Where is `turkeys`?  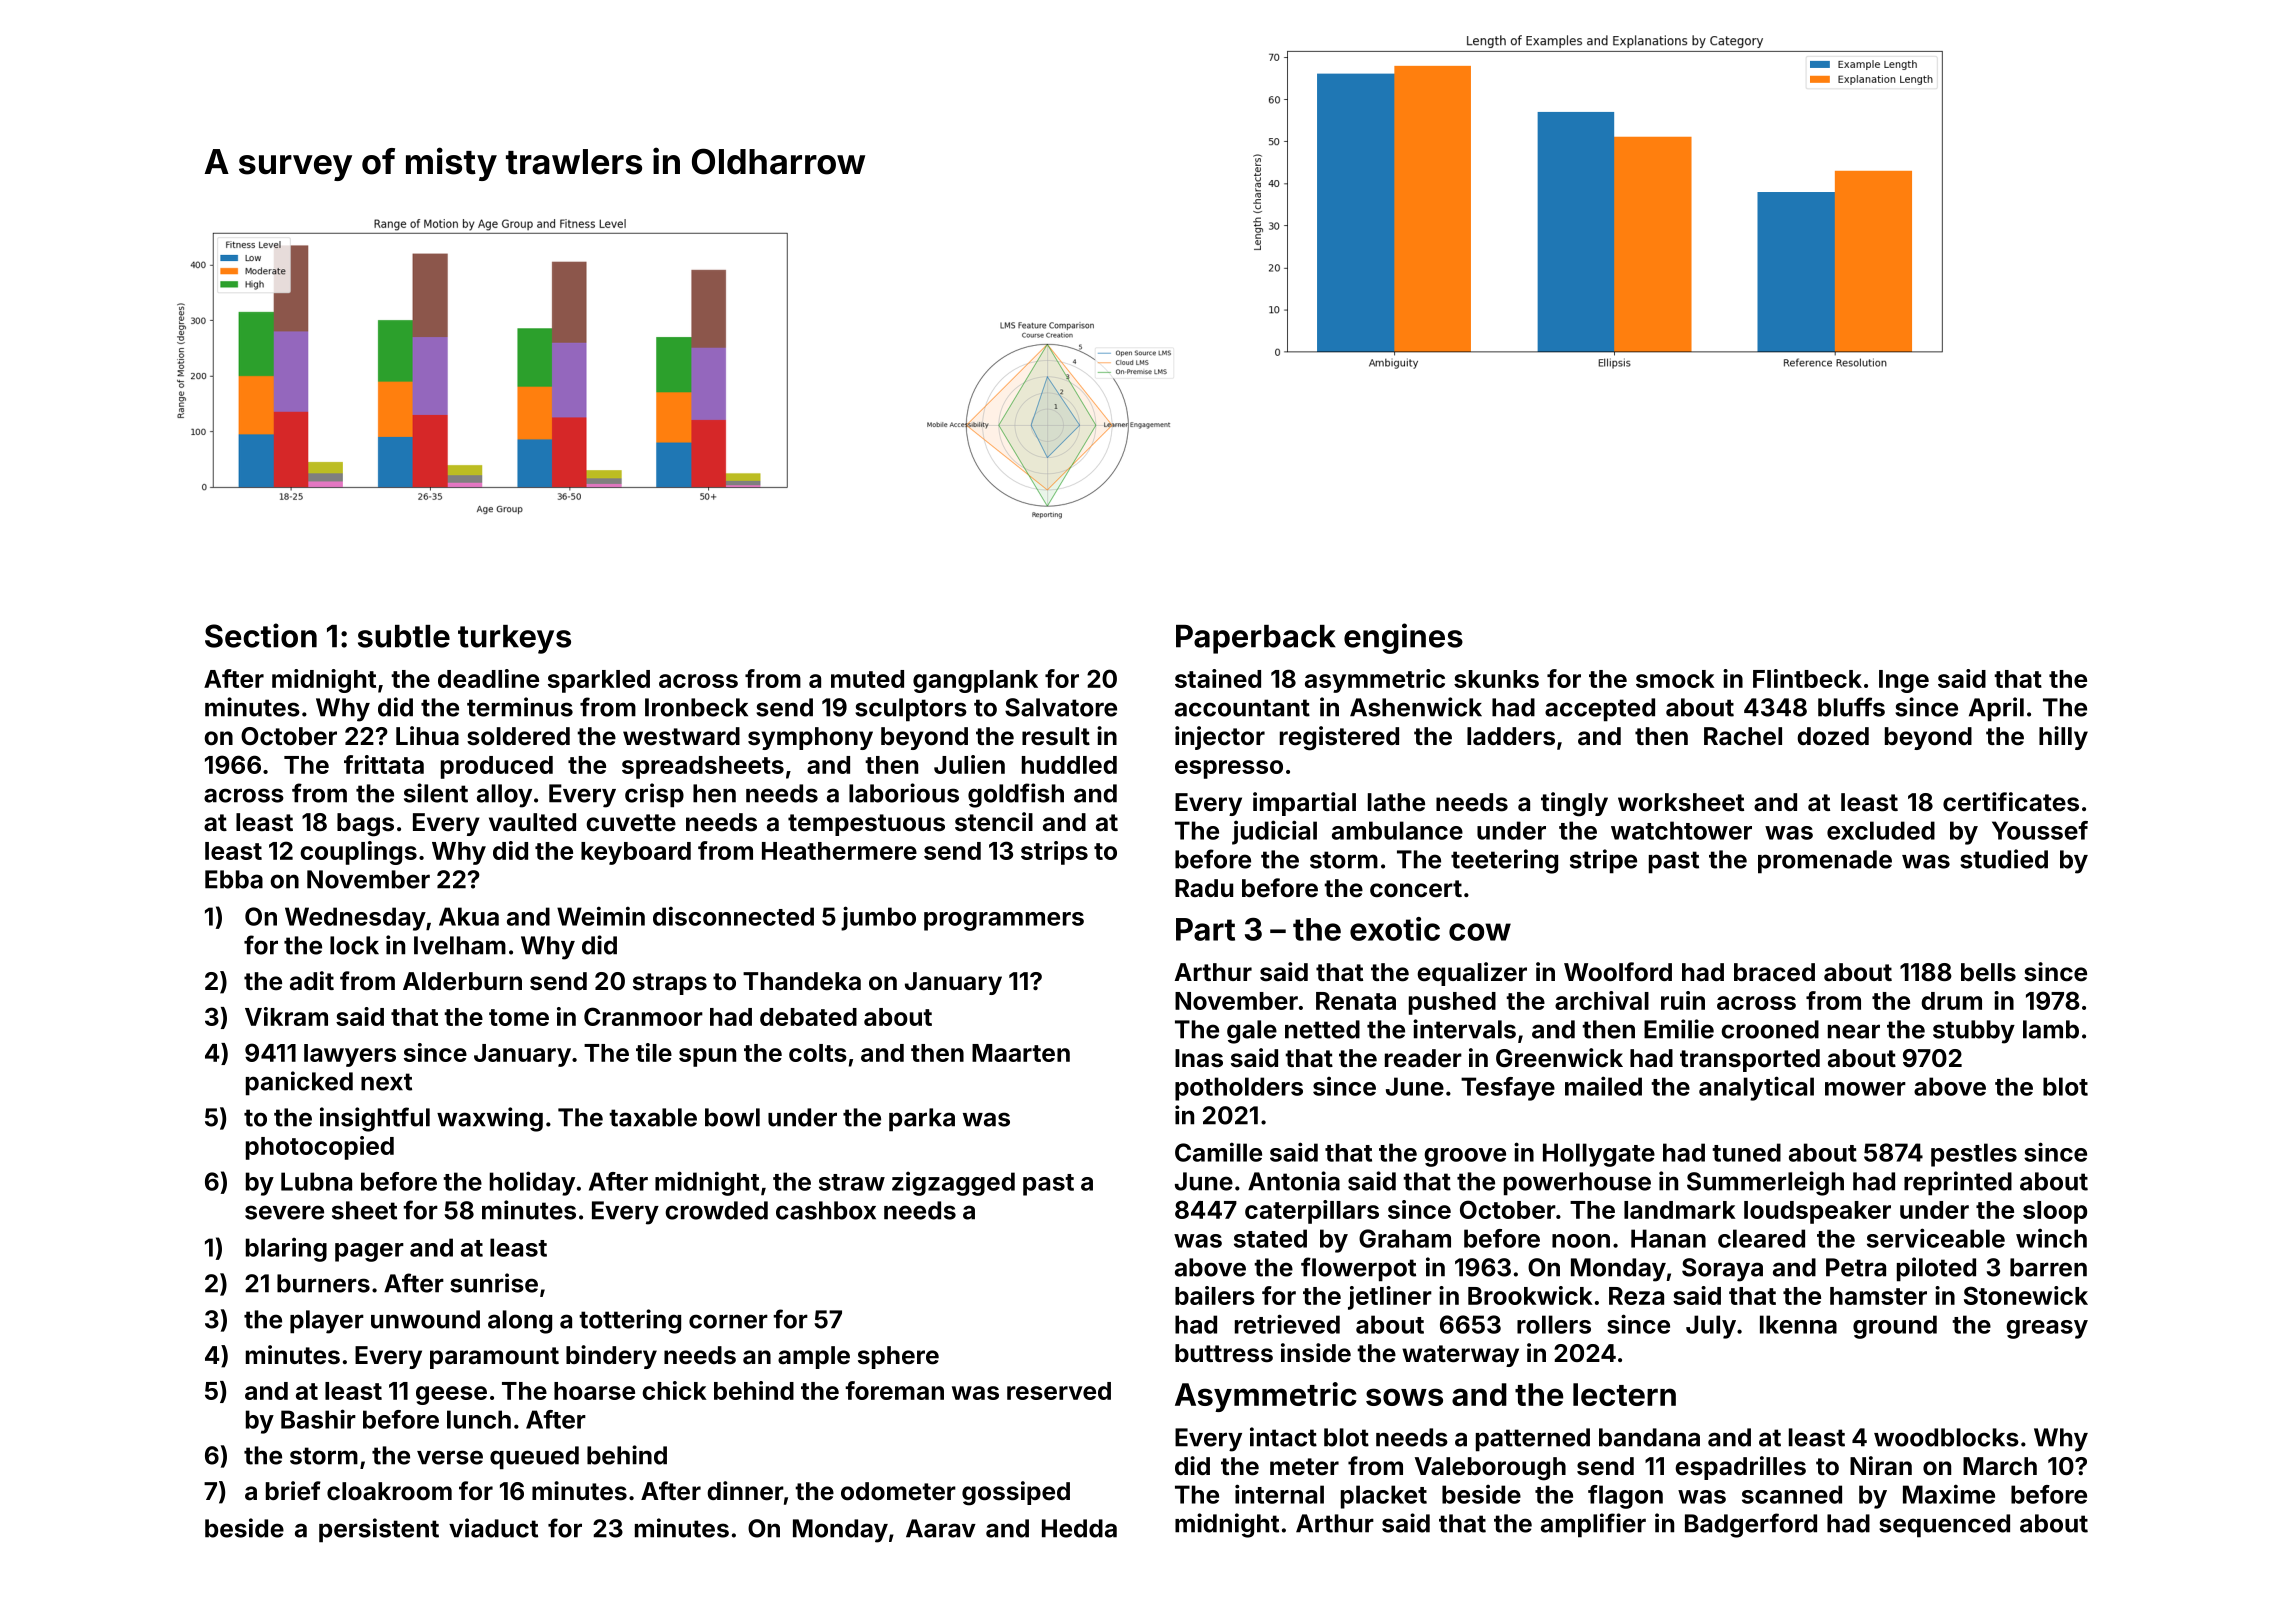
turkeys is located at coordinates (514, 639).
